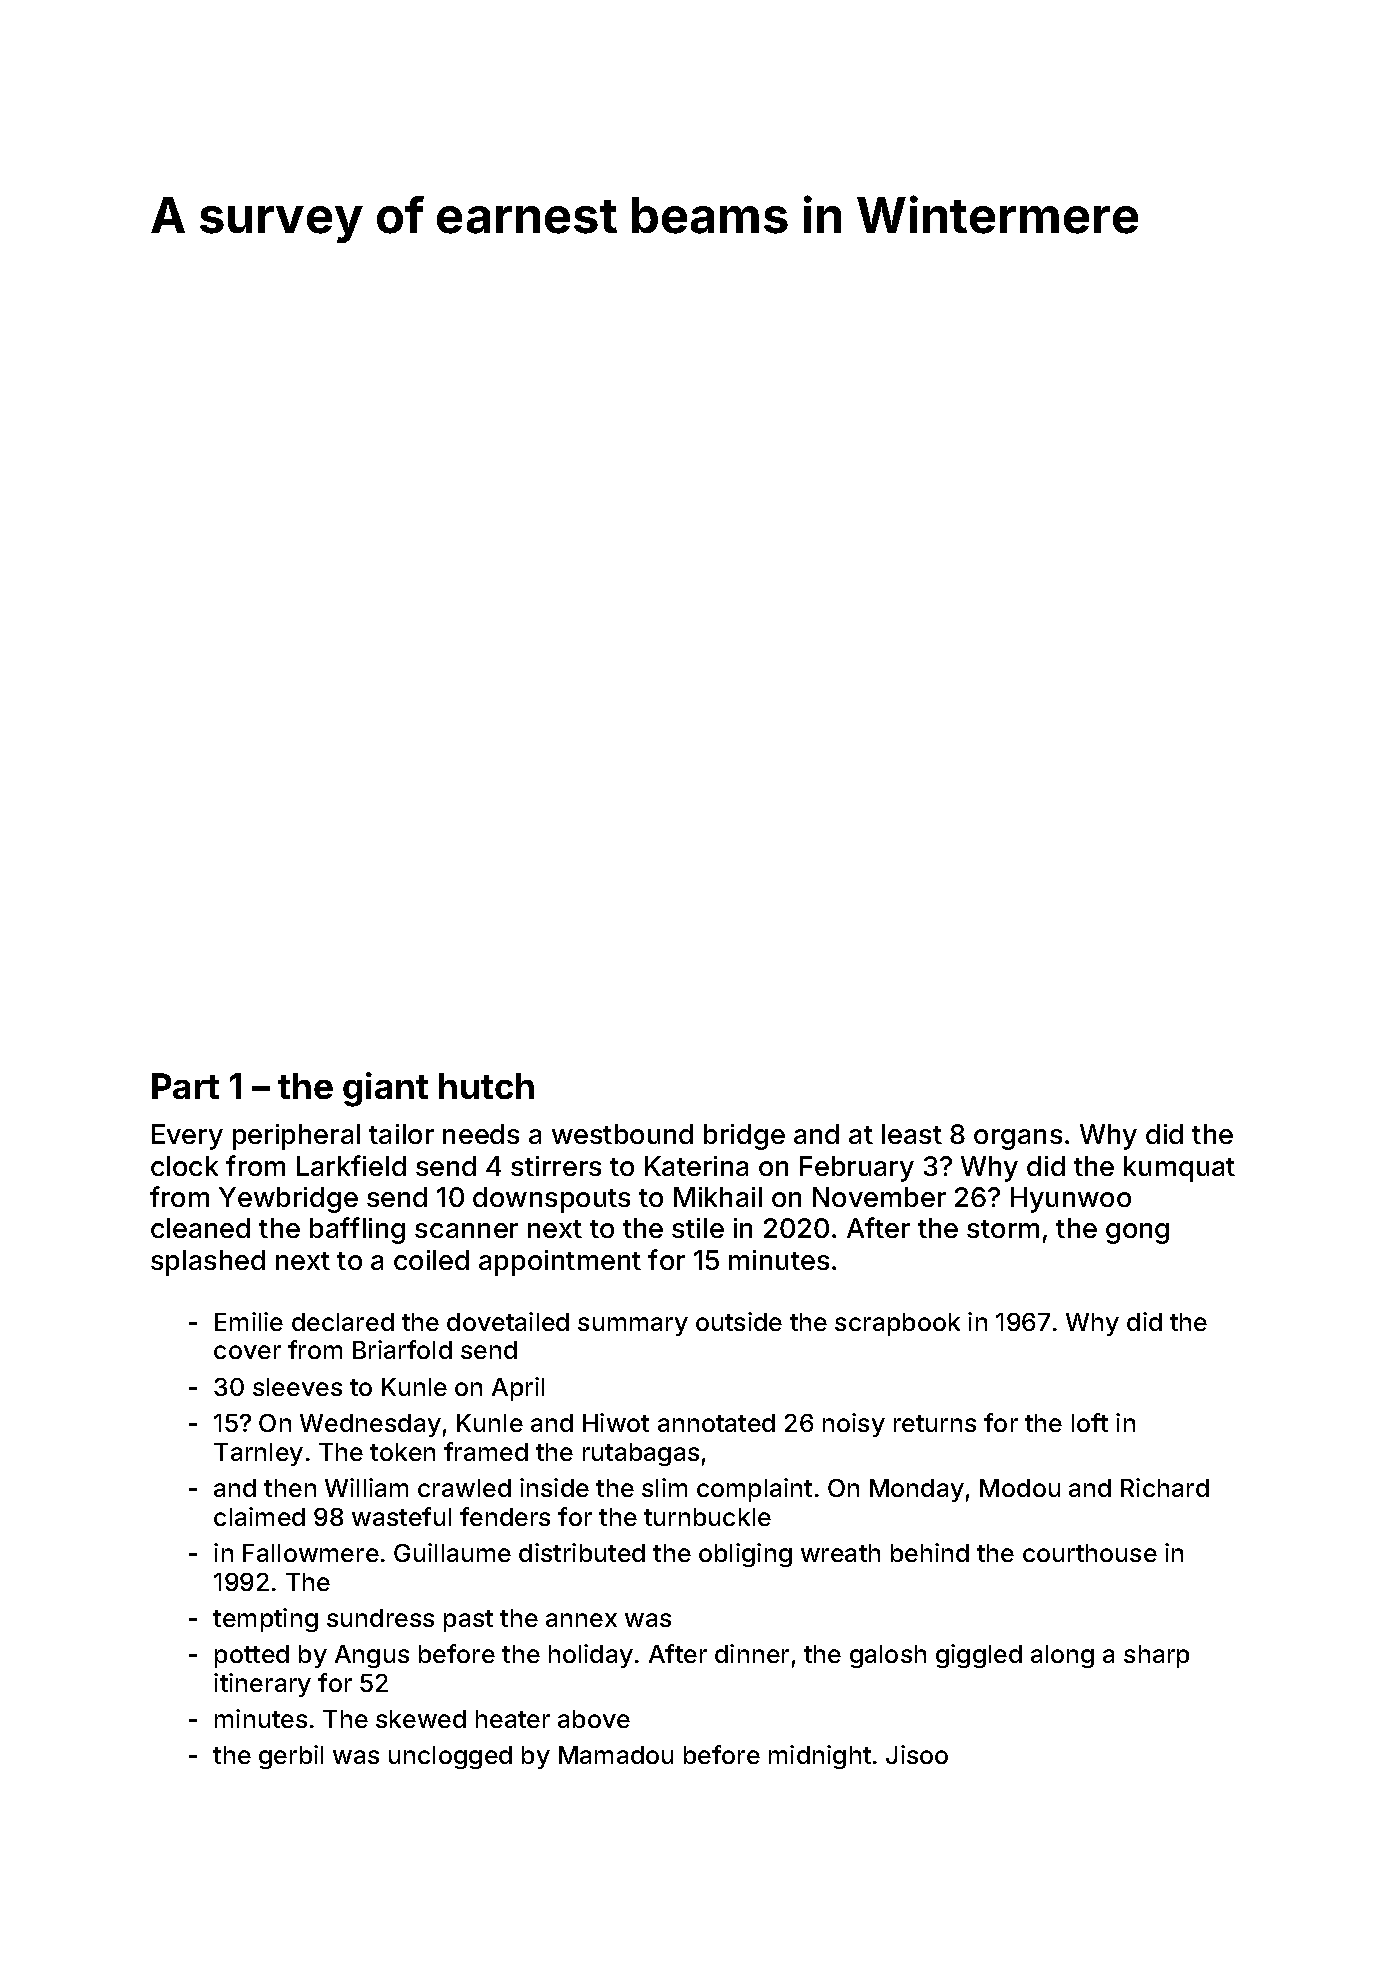  What do you see at coordinates (357, 1230) in the screenshot?
I see `baffling` at bounding box center [357, 1230].
